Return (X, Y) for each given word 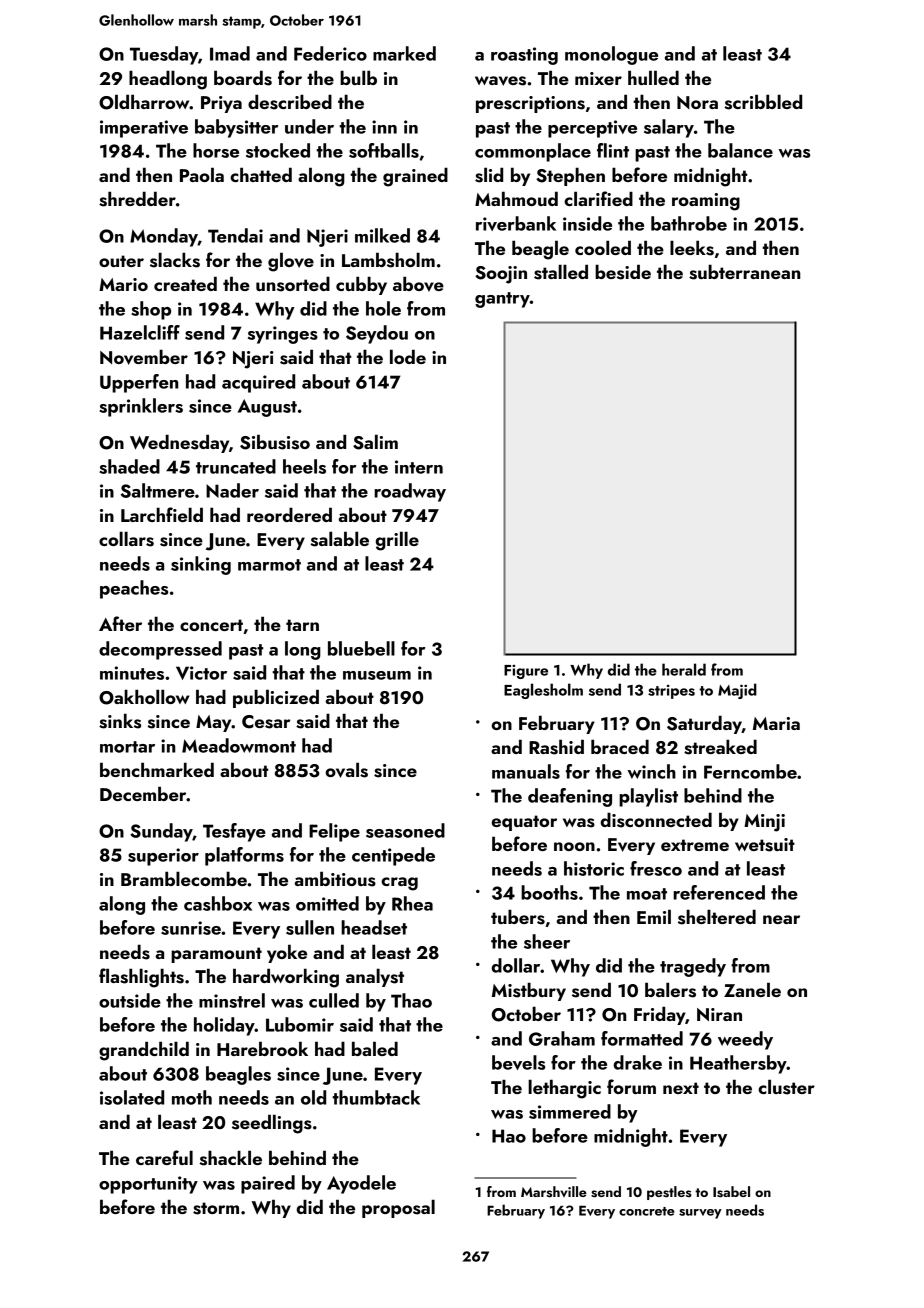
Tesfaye (234, 832)
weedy (745, 1040)
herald (684, 669)
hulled (653, 77)
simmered (570, 1111)
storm (216, 1208)
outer (121, 261)
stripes (671, 692)
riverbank (516, 223)
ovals (347, 770)
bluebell (361, 648)
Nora (697, 102)
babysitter (236, 128)
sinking (201, 565)
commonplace (533, 152)
